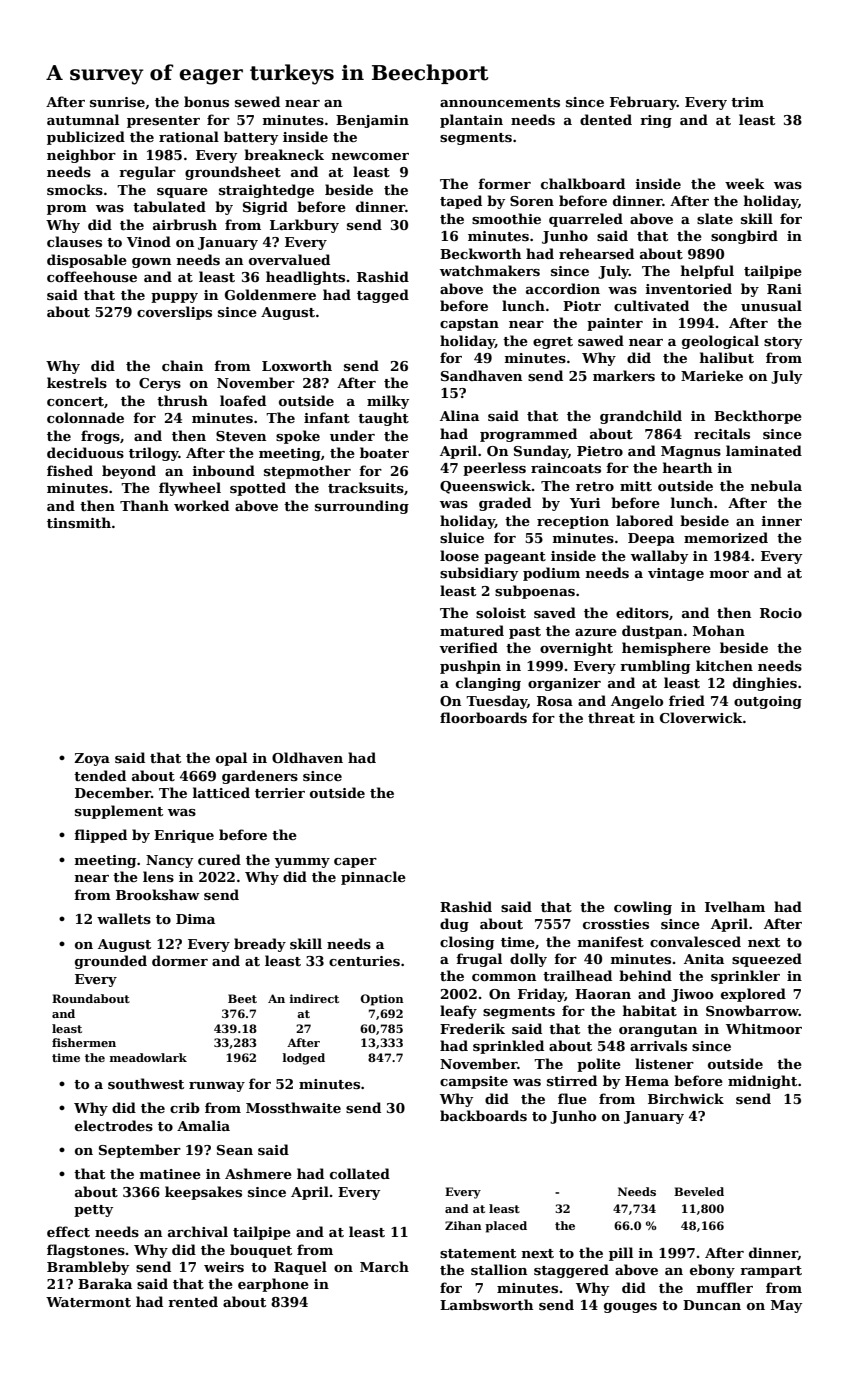  I want to click on campsite, so click(474, 1082).
